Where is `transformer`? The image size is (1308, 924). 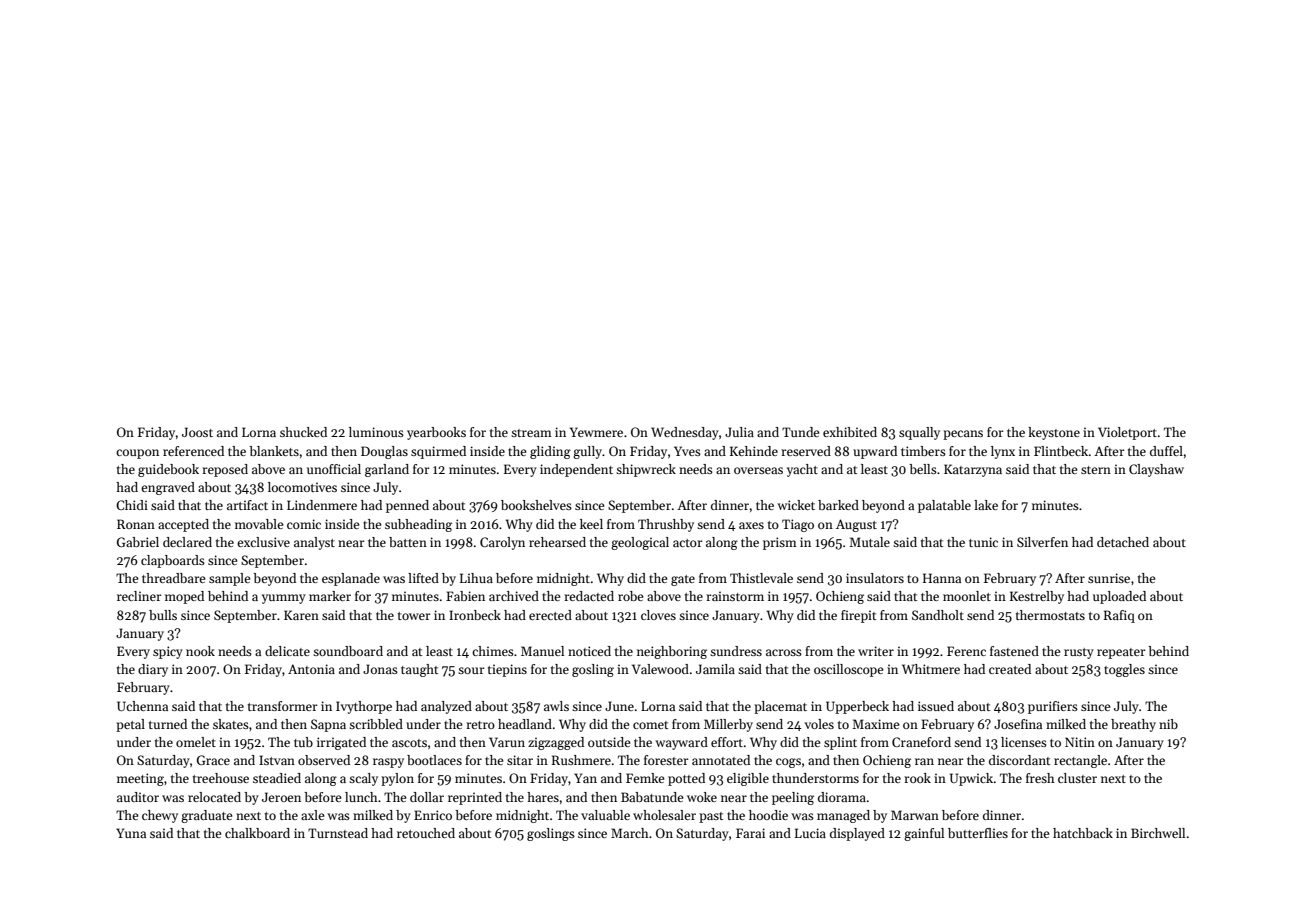 transformer is located at coordinates (283, 706).
